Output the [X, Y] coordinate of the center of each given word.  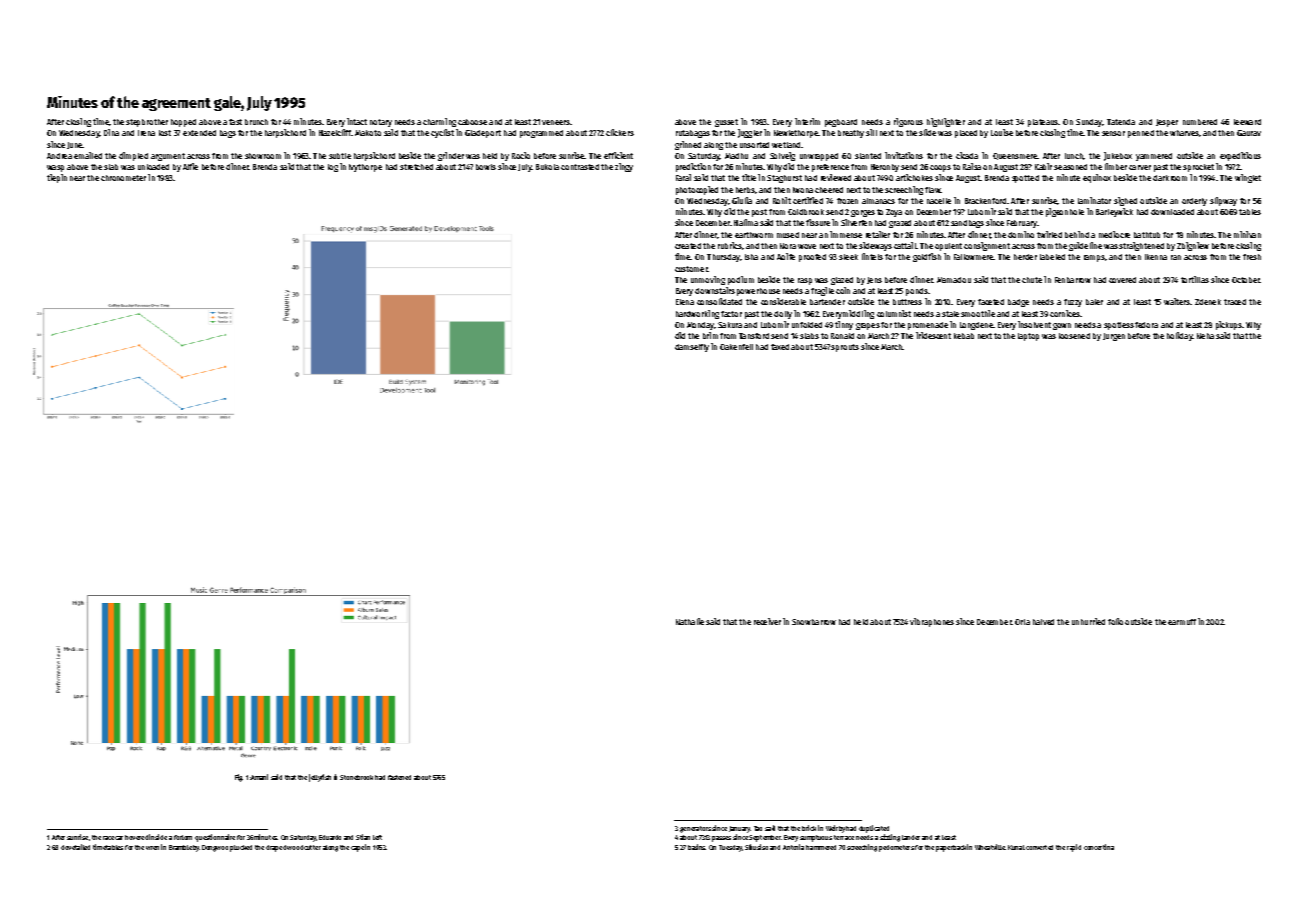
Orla [1022, 622]
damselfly [692, 348]
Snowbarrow [814, 622]
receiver [767, 621]
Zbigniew [1193, 246]
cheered [829, 190]
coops [940, 168]
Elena [685, 302]
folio [1115, 621]
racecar [113, 838]
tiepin [57, 178]
